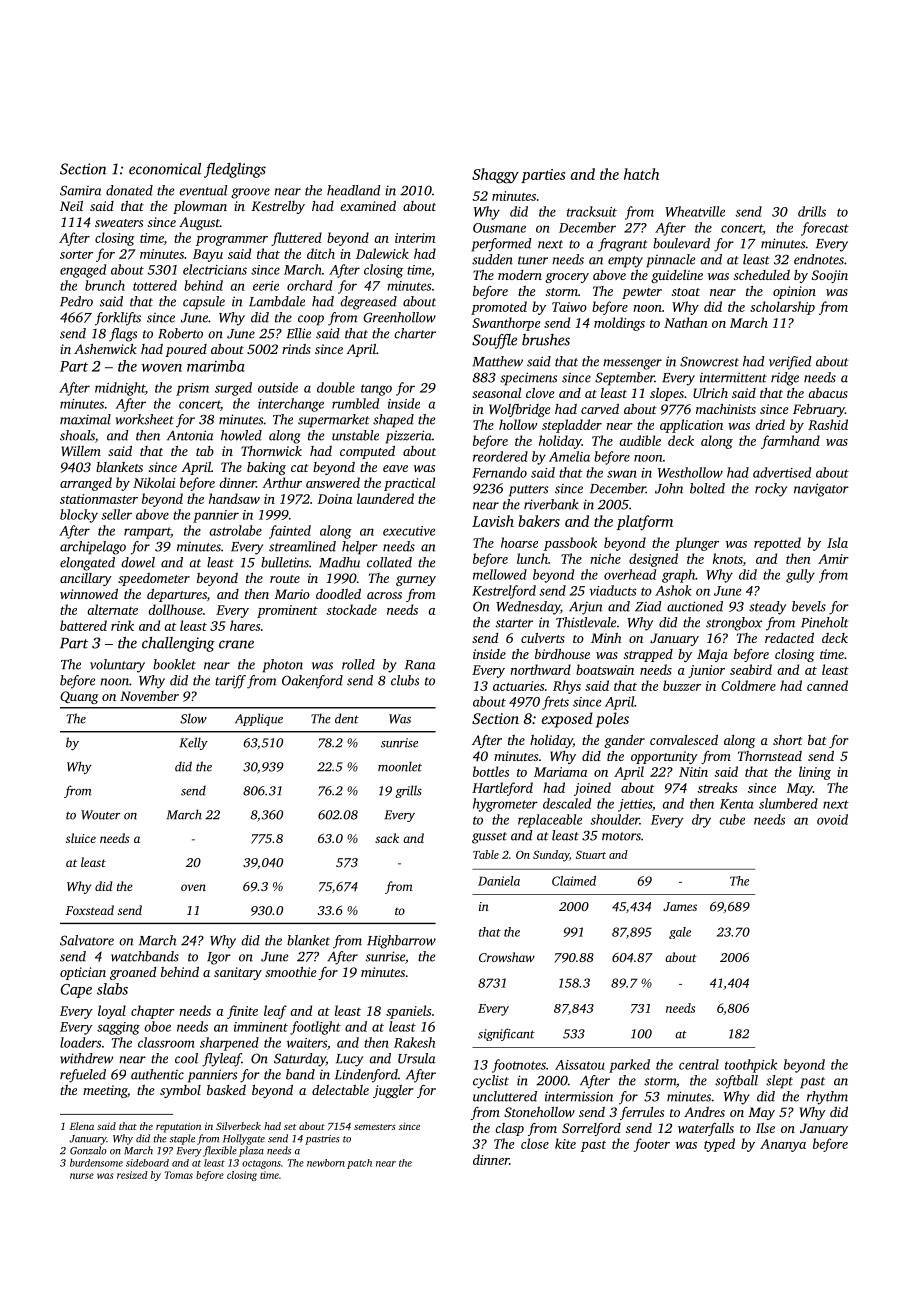  What do you see at coordinates (812, 211) in the screenshot?
I see `drills` at bounding box center [812, 211].
